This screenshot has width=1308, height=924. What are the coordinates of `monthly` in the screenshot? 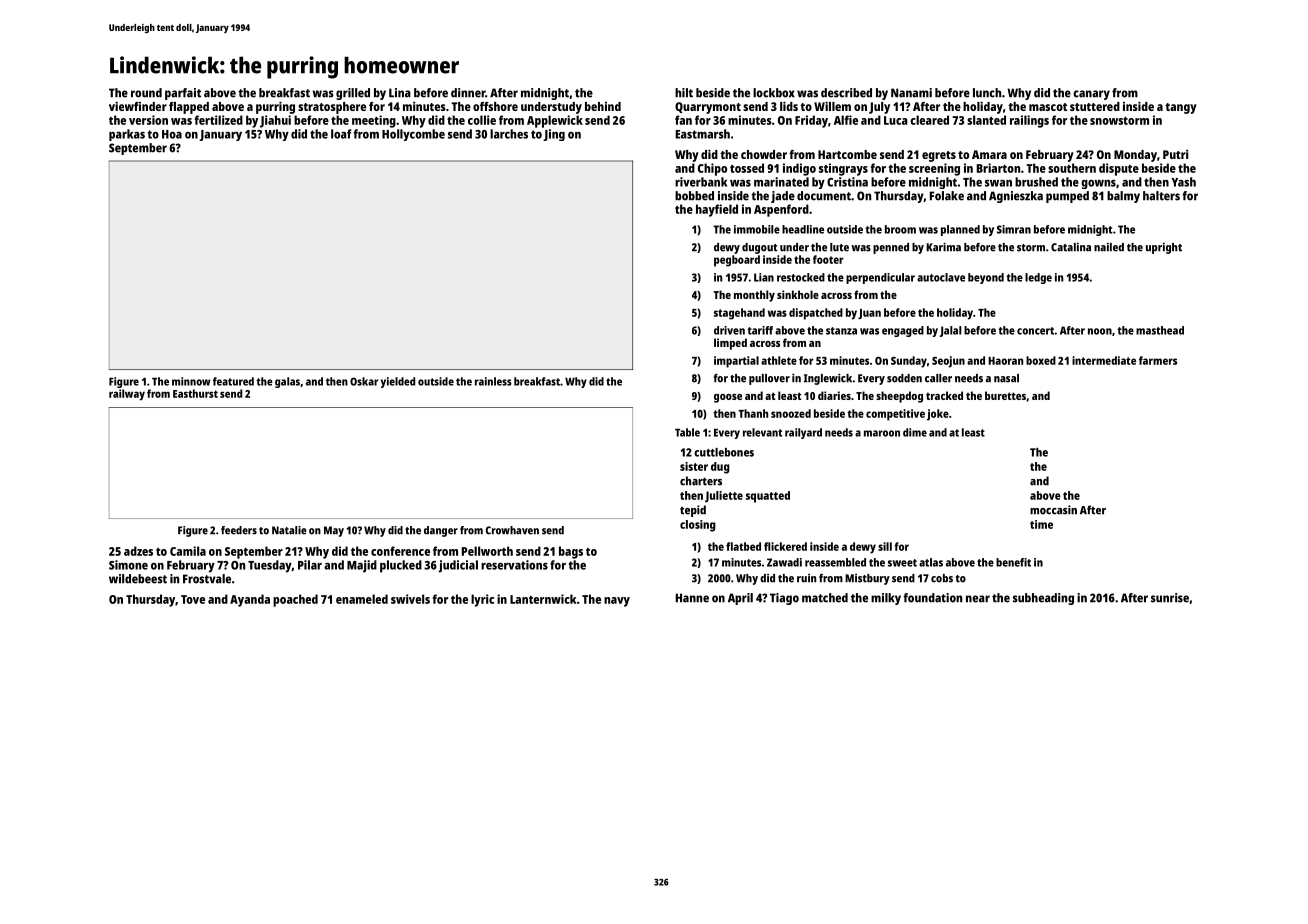 It's located at (754, 296).
